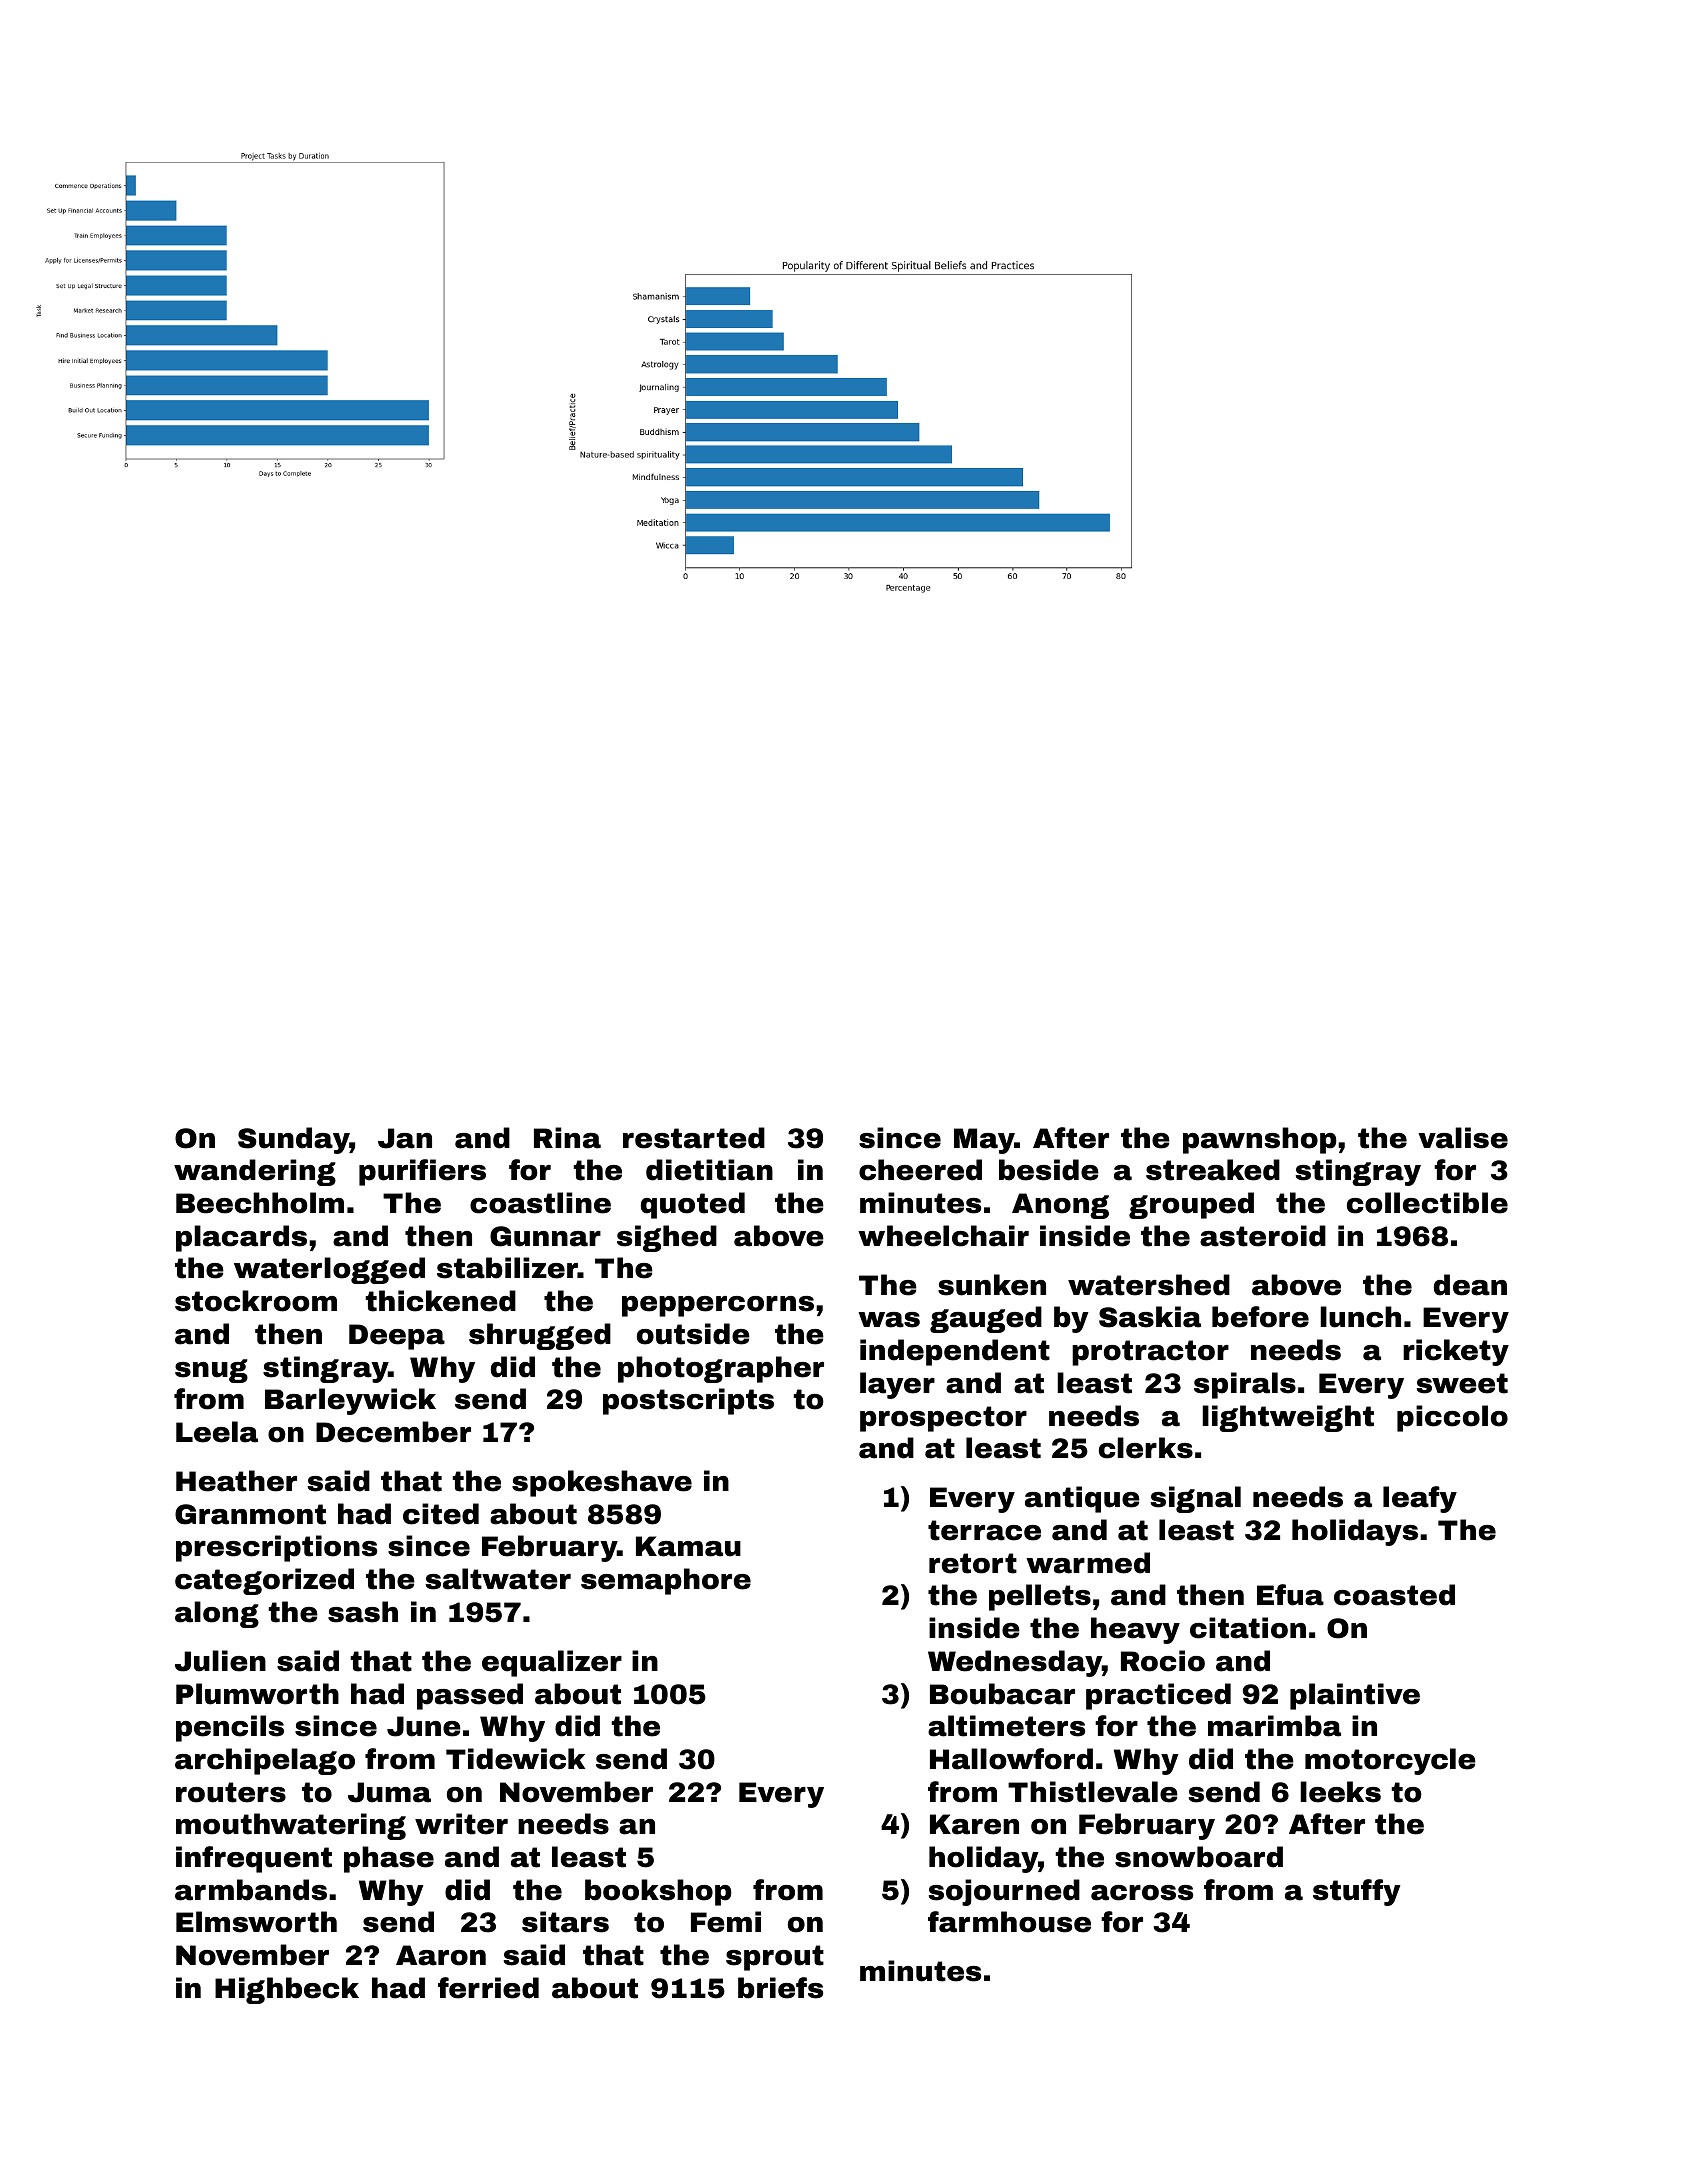  Describe the element at coordinates (250, 1514) in the image. I see `Granmont` at that location.
